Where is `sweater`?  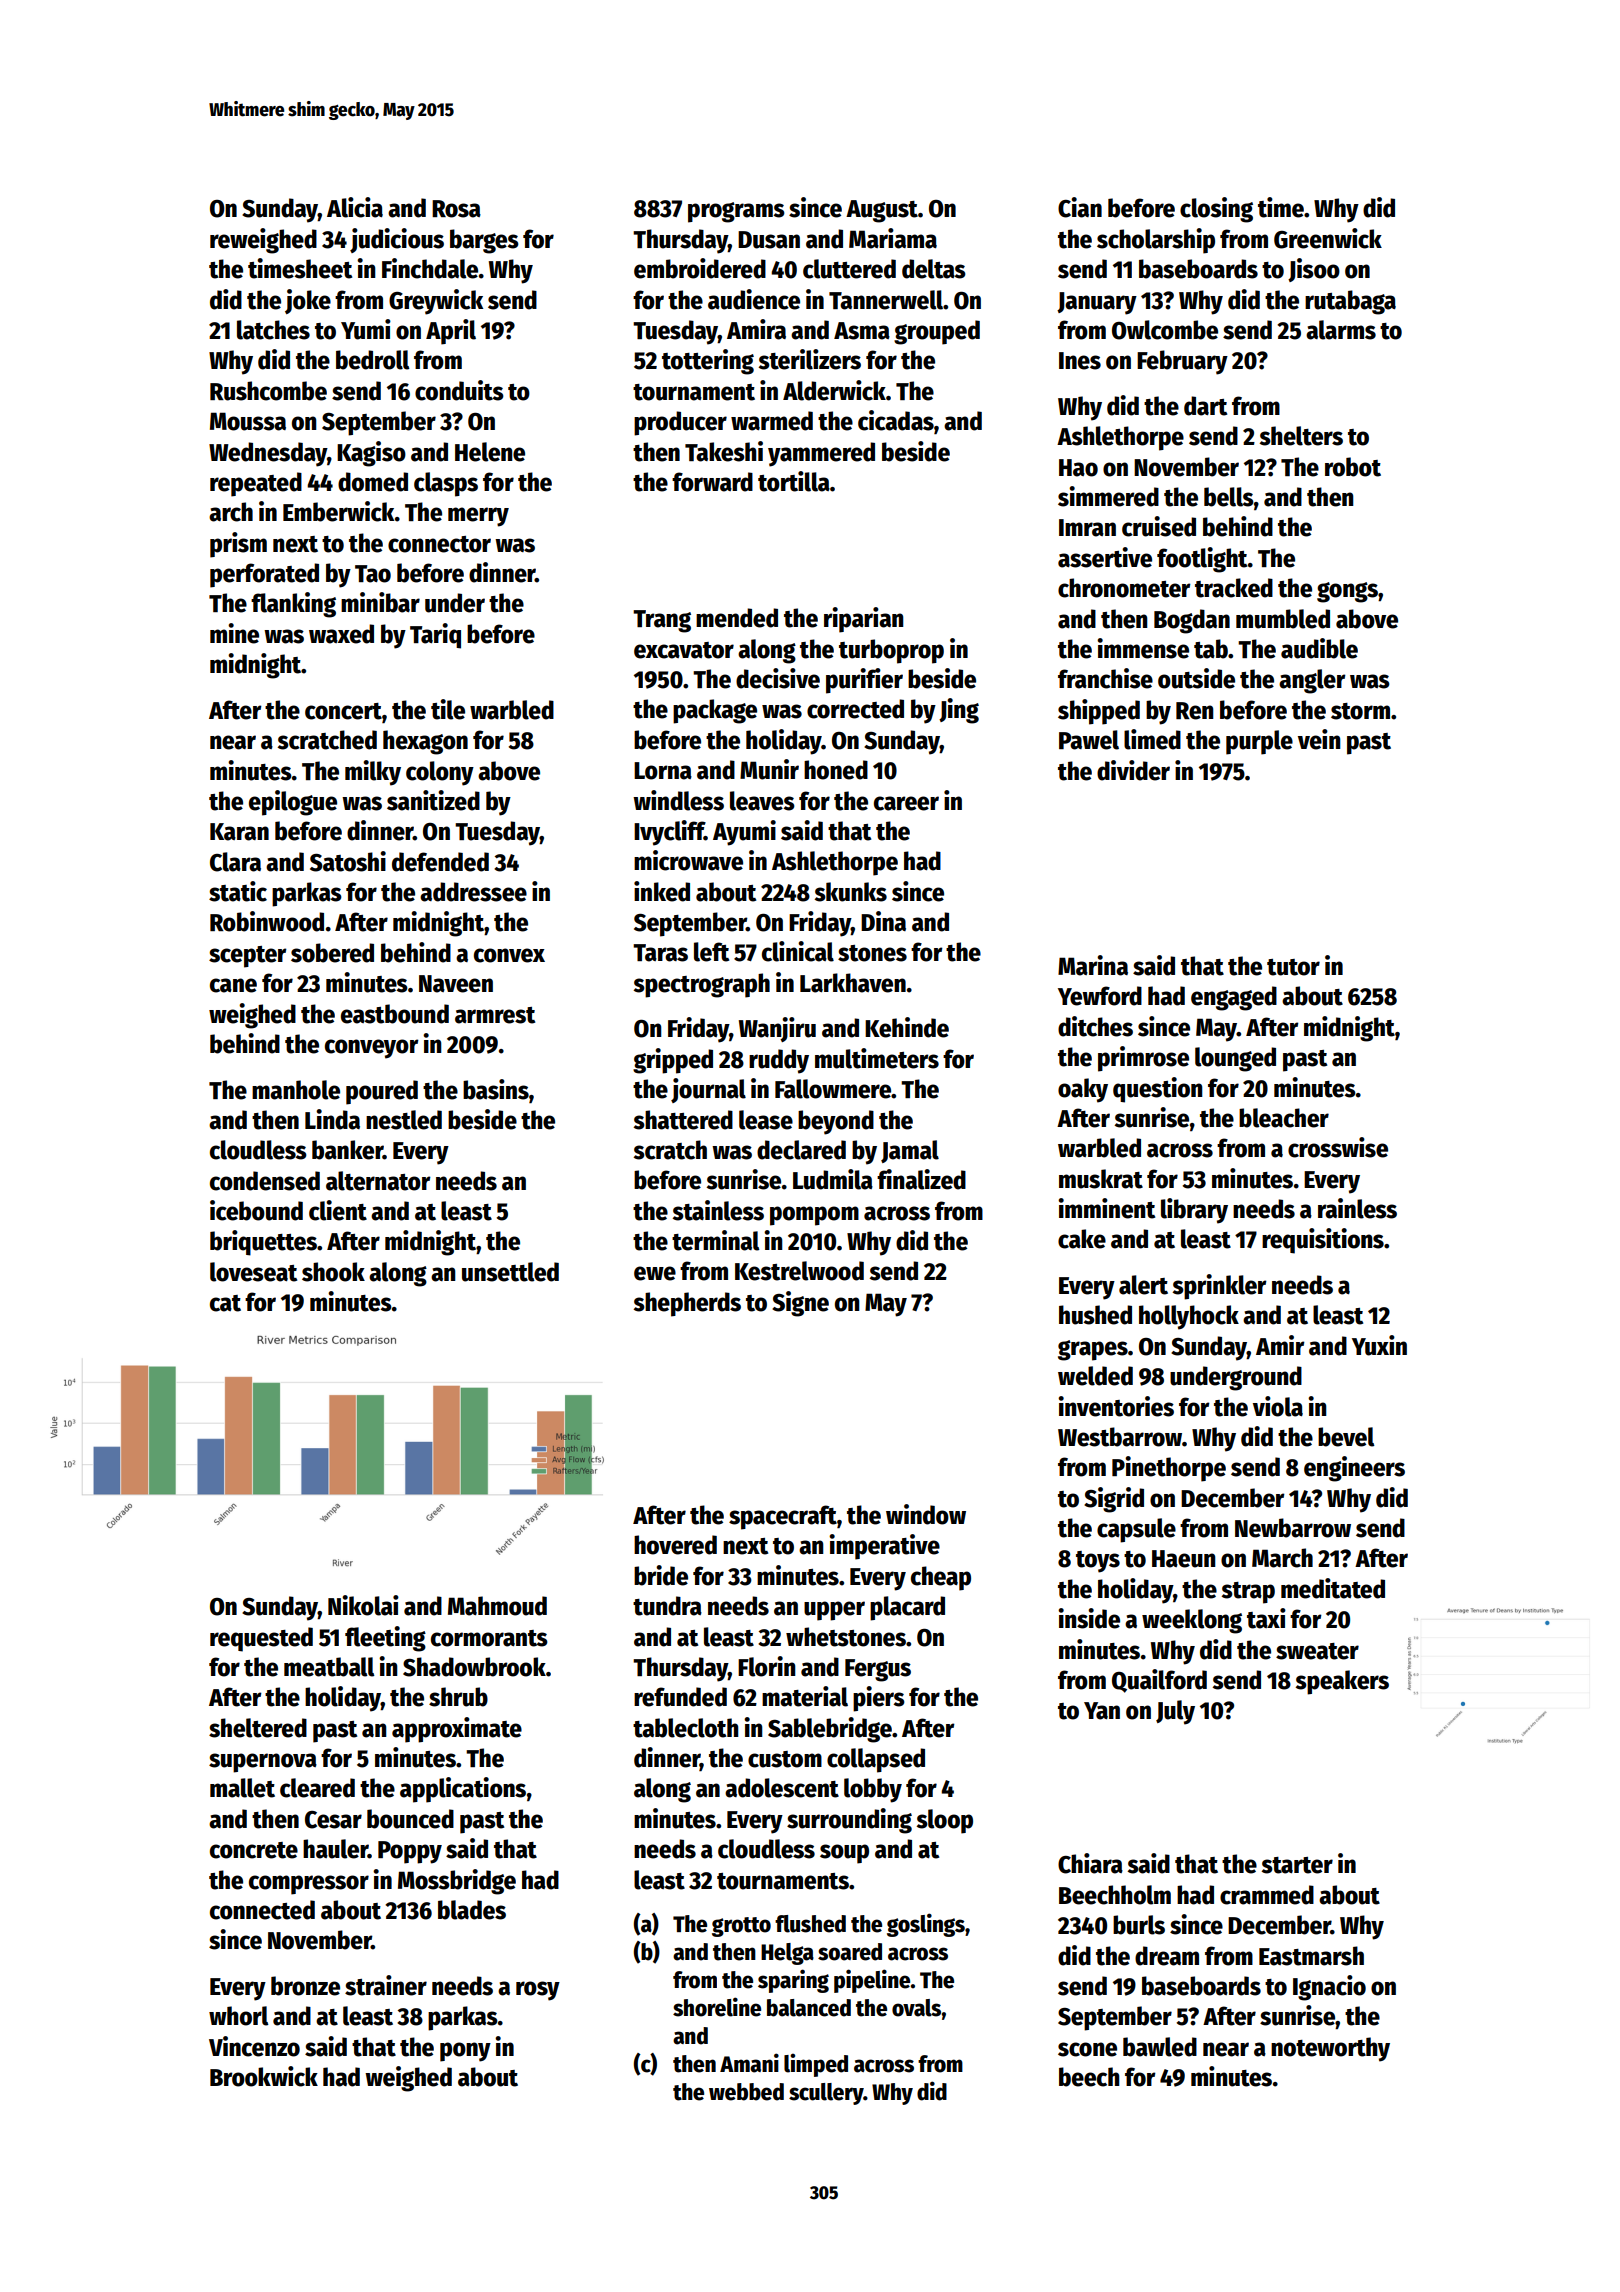 sweater is located at coordinates (1317, 1651).
